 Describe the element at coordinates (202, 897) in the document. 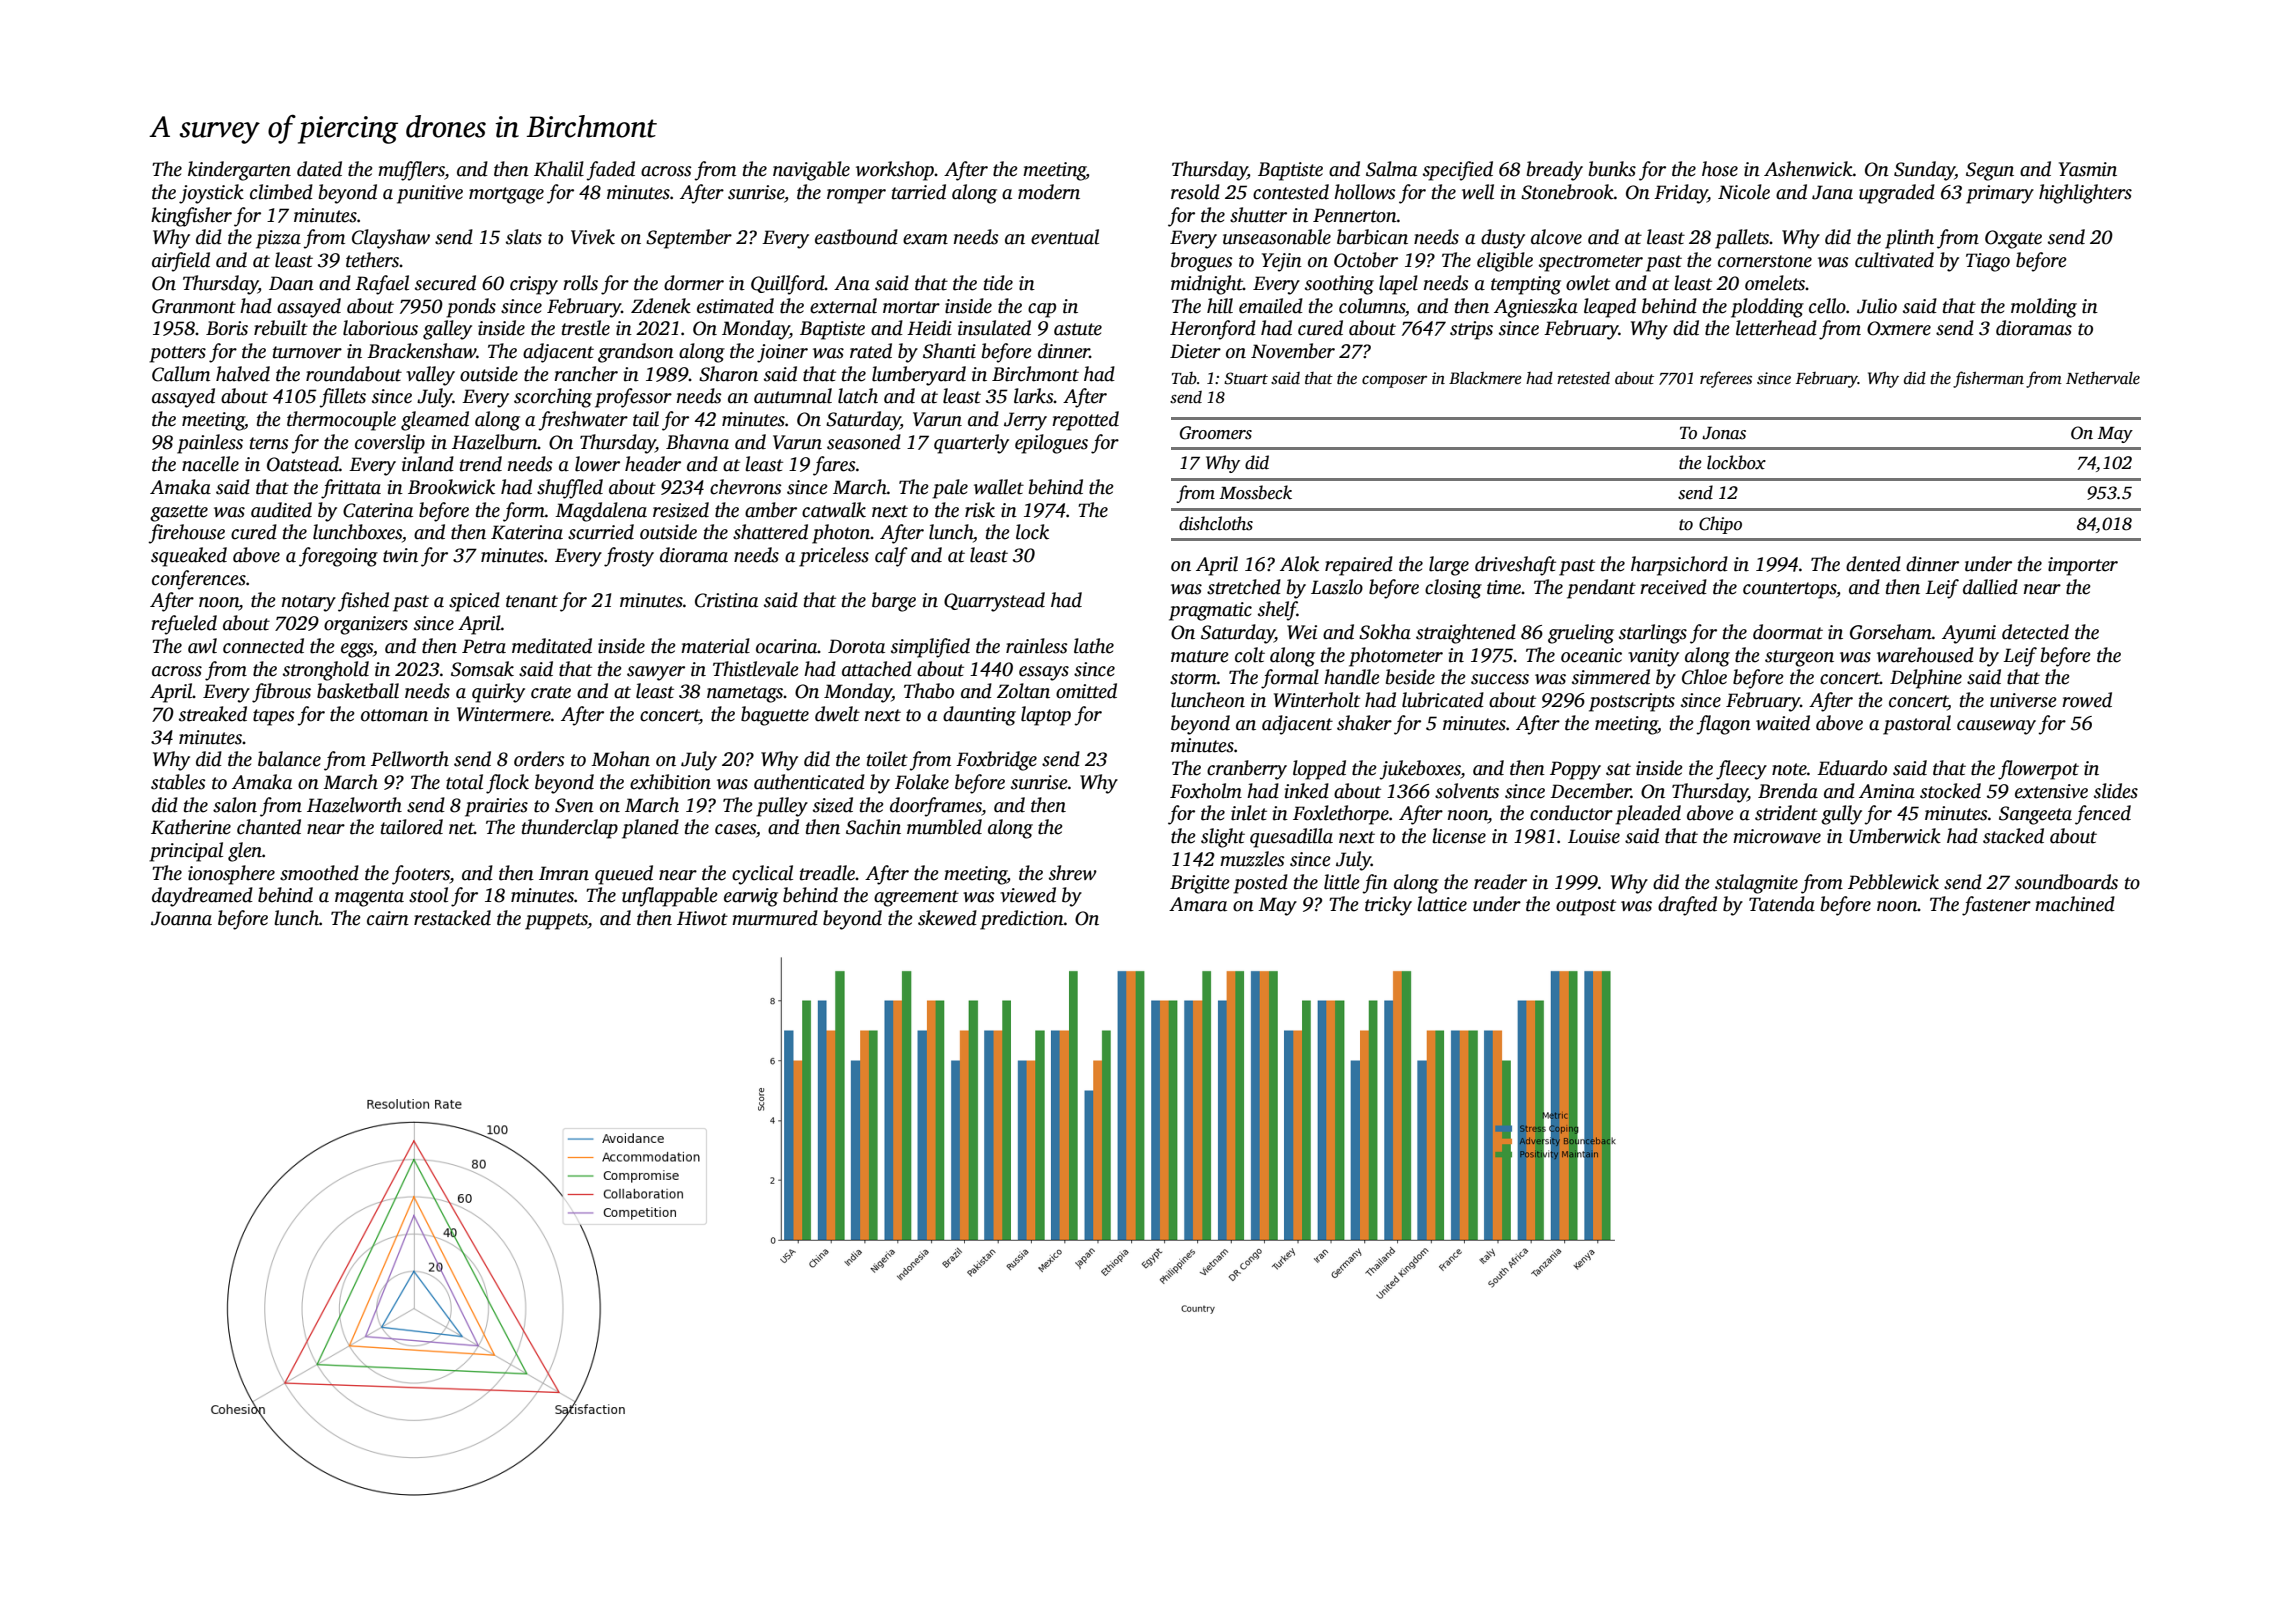

I see `daydreamed` at that location.
